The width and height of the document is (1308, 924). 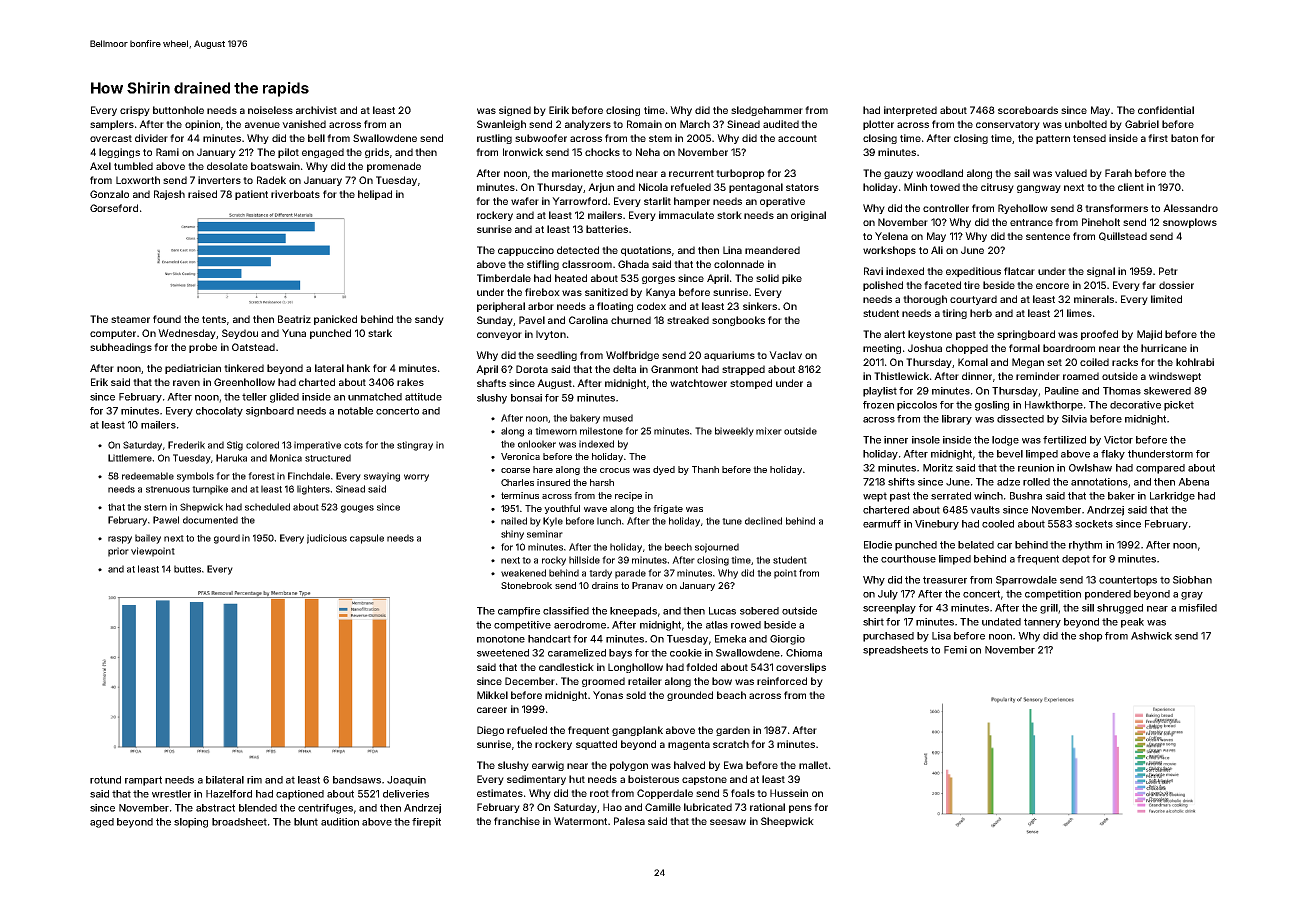 What do you see at coordinates (763, 521) in the document?
I see `declined` at bounding box center [763, 521].
